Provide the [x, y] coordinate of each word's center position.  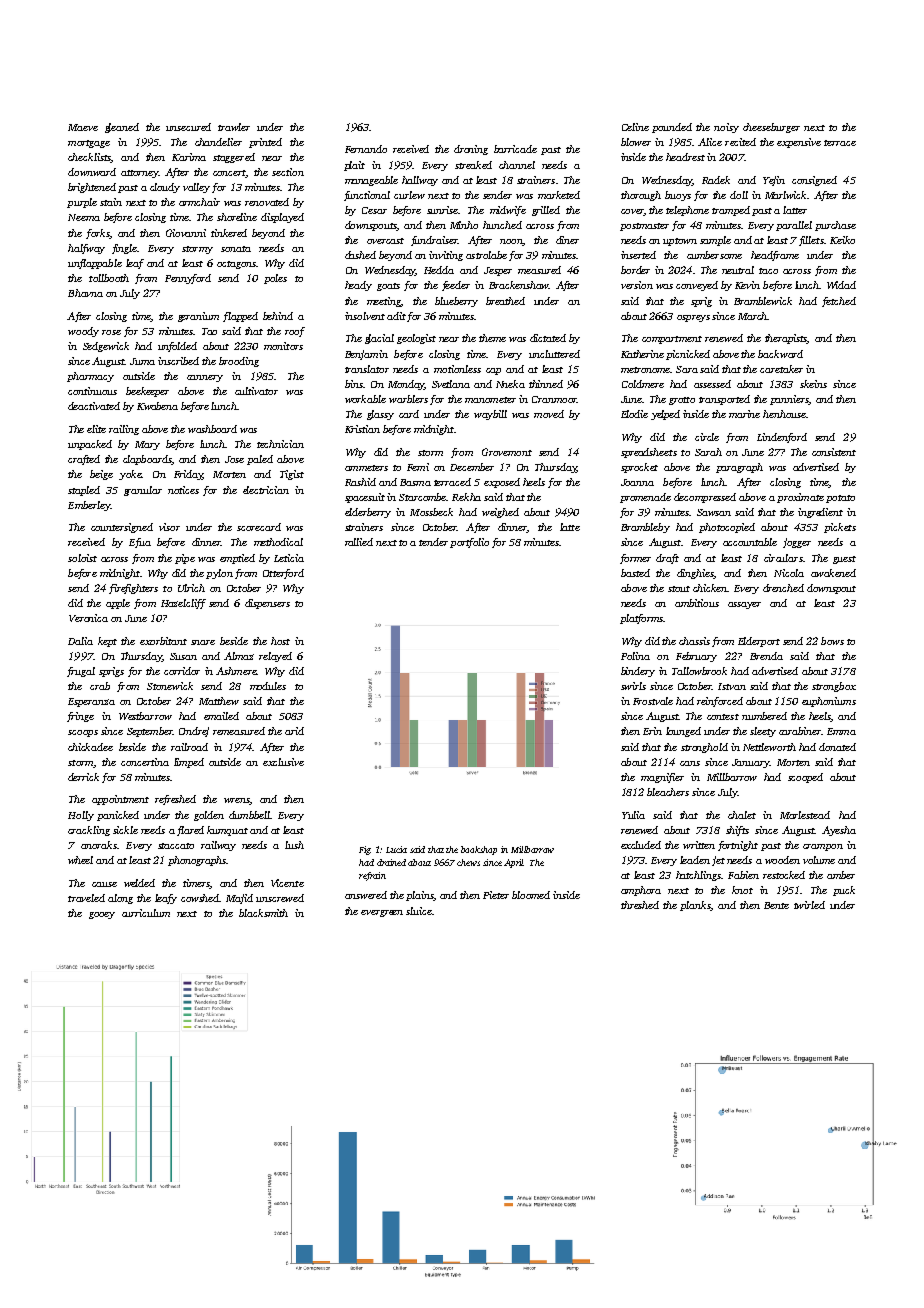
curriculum [146, 913]
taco [768, 271]
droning [471, 150]
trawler [234, 127]
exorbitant [163, 641]
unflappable [95, 264]
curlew [409, 195]
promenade [645, 498]
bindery [638, 672]
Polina [635, 656]
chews [468, 862]
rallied [359, 542]
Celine [635, 127]
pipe [185, 559]
